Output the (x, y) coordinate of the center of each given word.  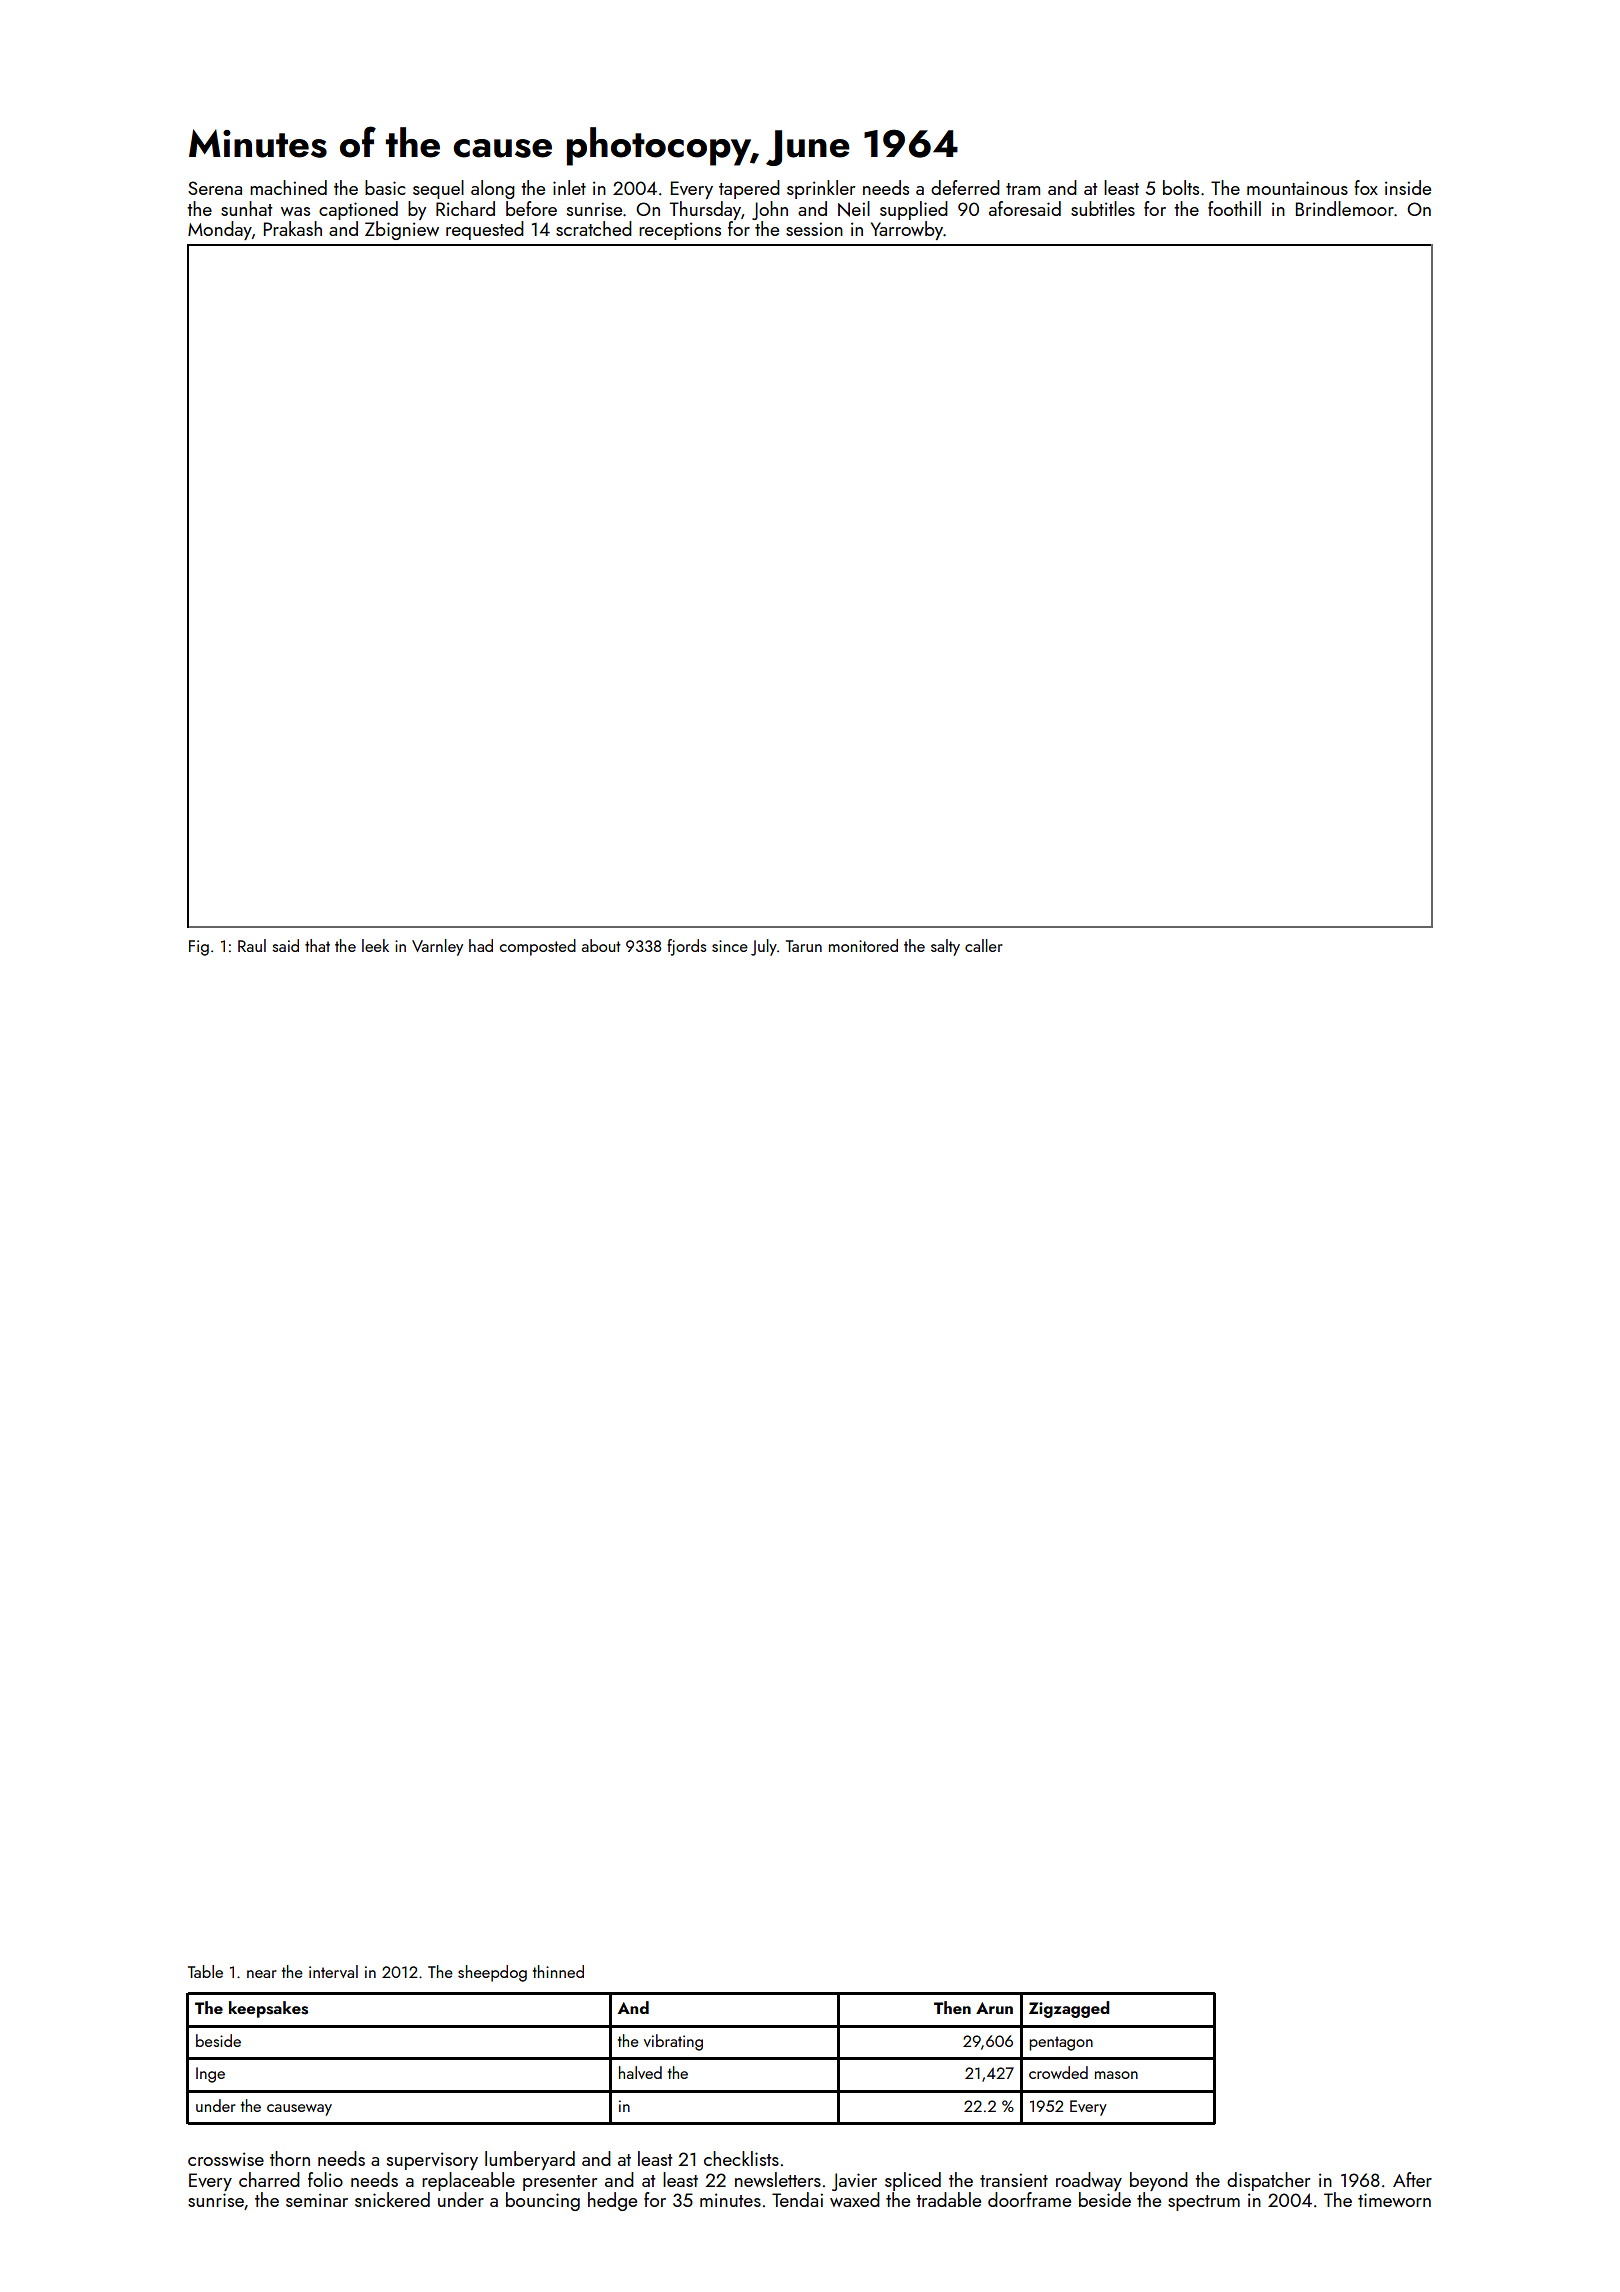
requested (485, 230)
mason (1116, 2075)
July (764, 947)
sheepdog (492, 1973)
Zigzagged (1069, 2009)
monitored (863, 945)
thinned (558, 1971)
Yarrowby (907, 230)
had (481, 945)
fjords (686, 947)
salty (945, 947)
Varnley (437, 947)
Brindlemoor (1345, 208)
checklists (741, 2158)
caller (984, 945)
